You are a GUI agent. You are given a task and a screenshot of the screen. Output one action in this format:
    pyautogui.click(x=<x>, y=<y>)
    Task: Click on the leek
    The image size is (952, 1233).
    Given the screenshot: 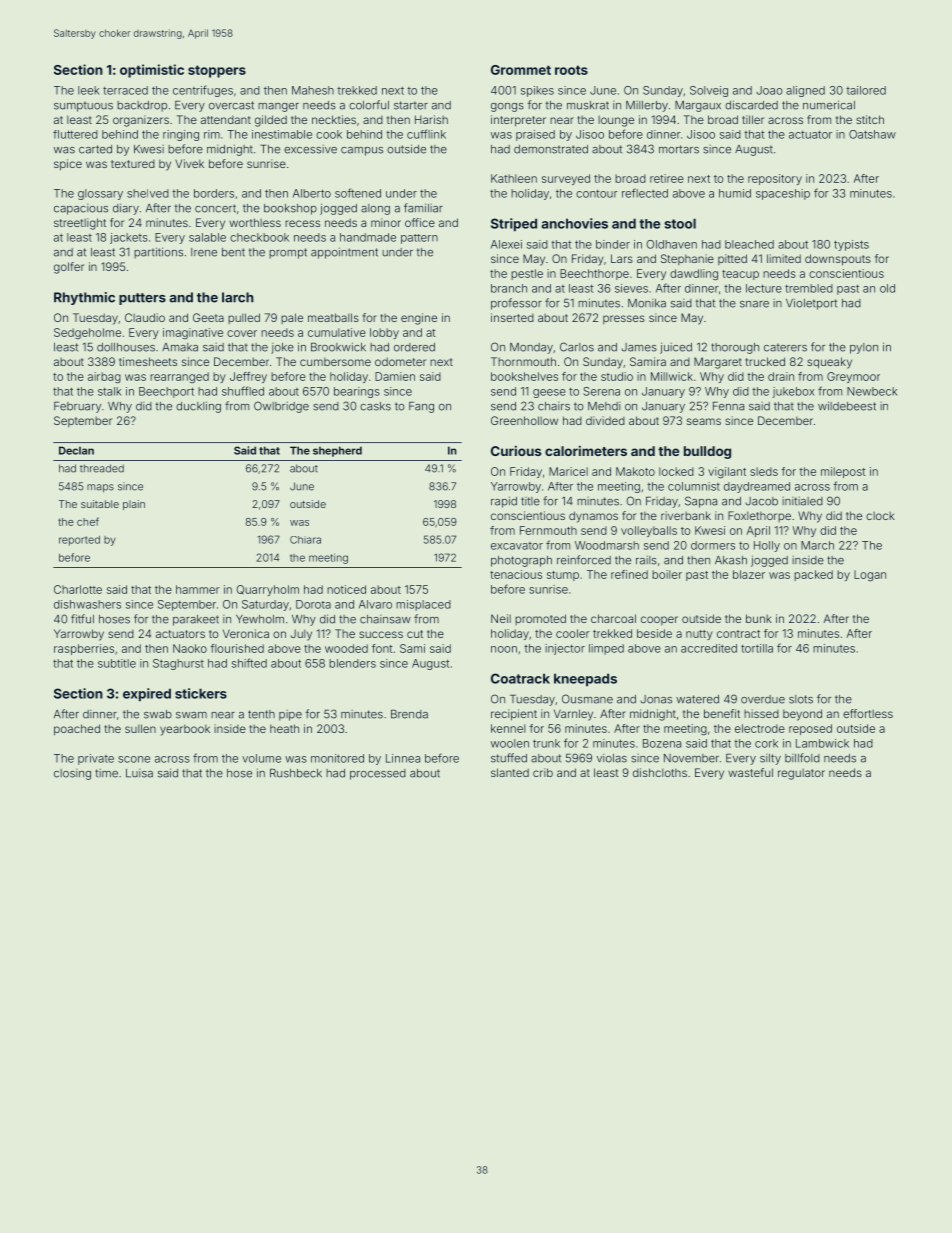 What is the action you would take?
    pyautogui.click(x=88, y=90)
